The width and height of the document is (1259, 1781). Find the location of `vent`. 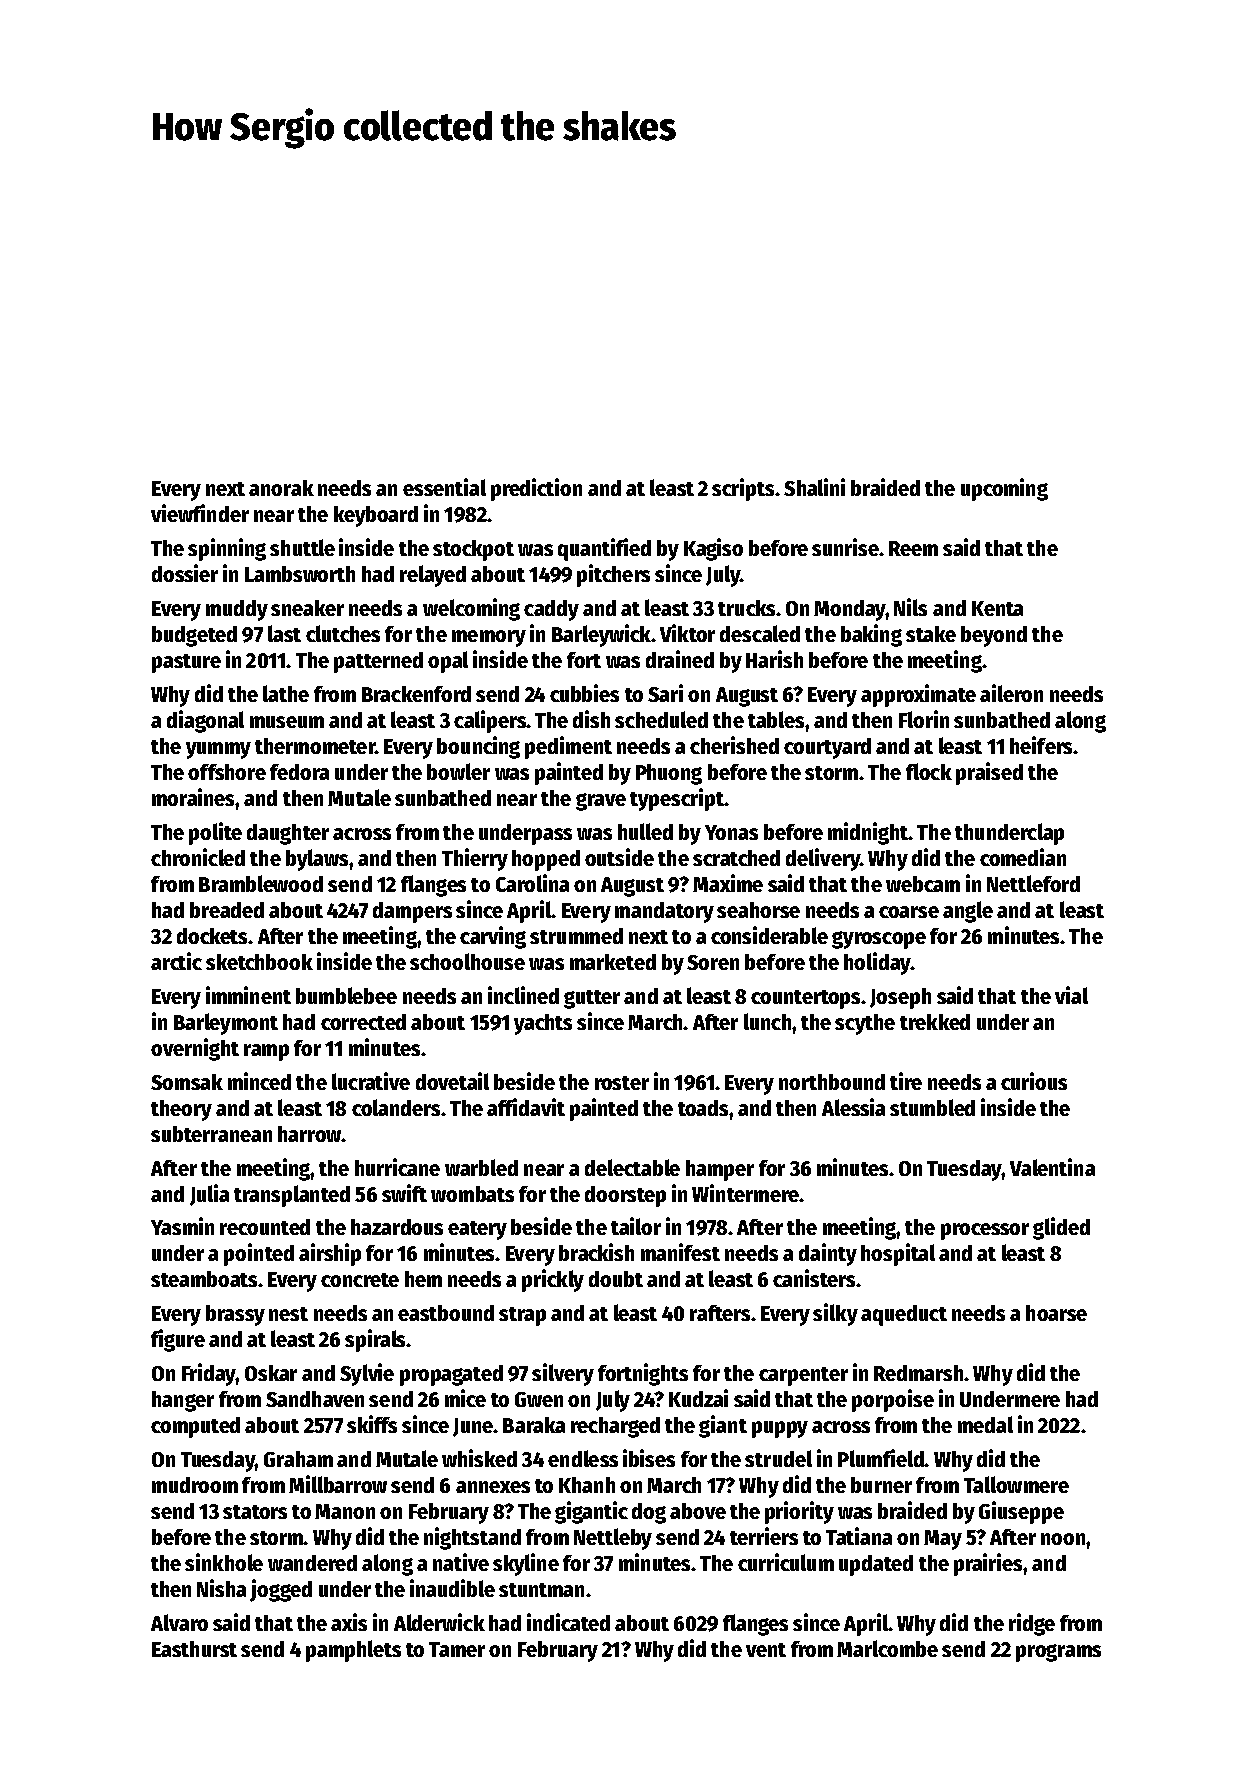

vent is located at coordinates (766, 1650).
